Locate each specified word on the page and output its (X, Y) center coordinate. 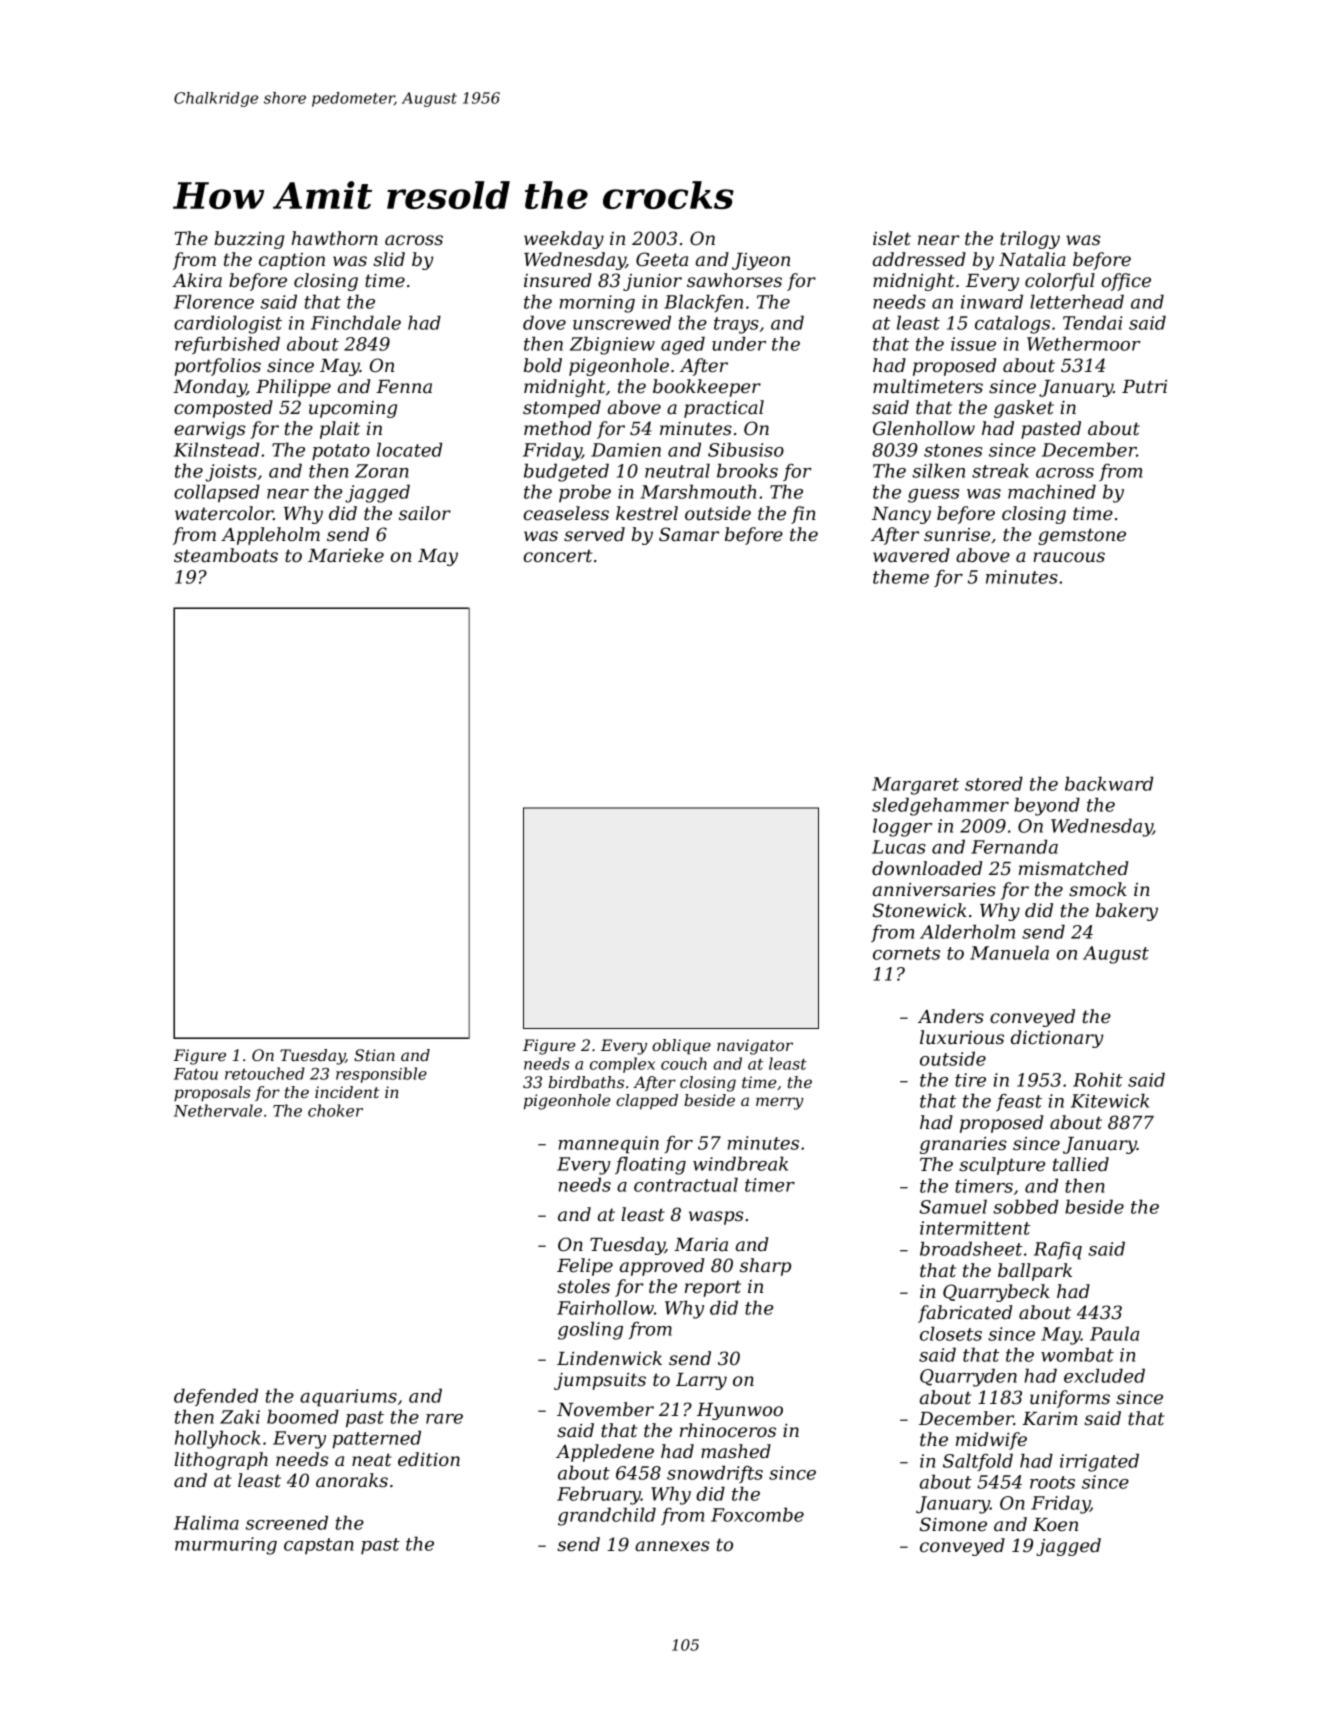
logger (902, 827)
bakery (1127, 912)
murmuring (226, 1546)
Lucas (899, 847)
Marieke (346, 555)
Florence (214, 301)
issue (973, 344)
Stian (374, 1055)
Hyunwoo (740, 1411)
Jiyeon (761, 261)
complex (622, 1065)
